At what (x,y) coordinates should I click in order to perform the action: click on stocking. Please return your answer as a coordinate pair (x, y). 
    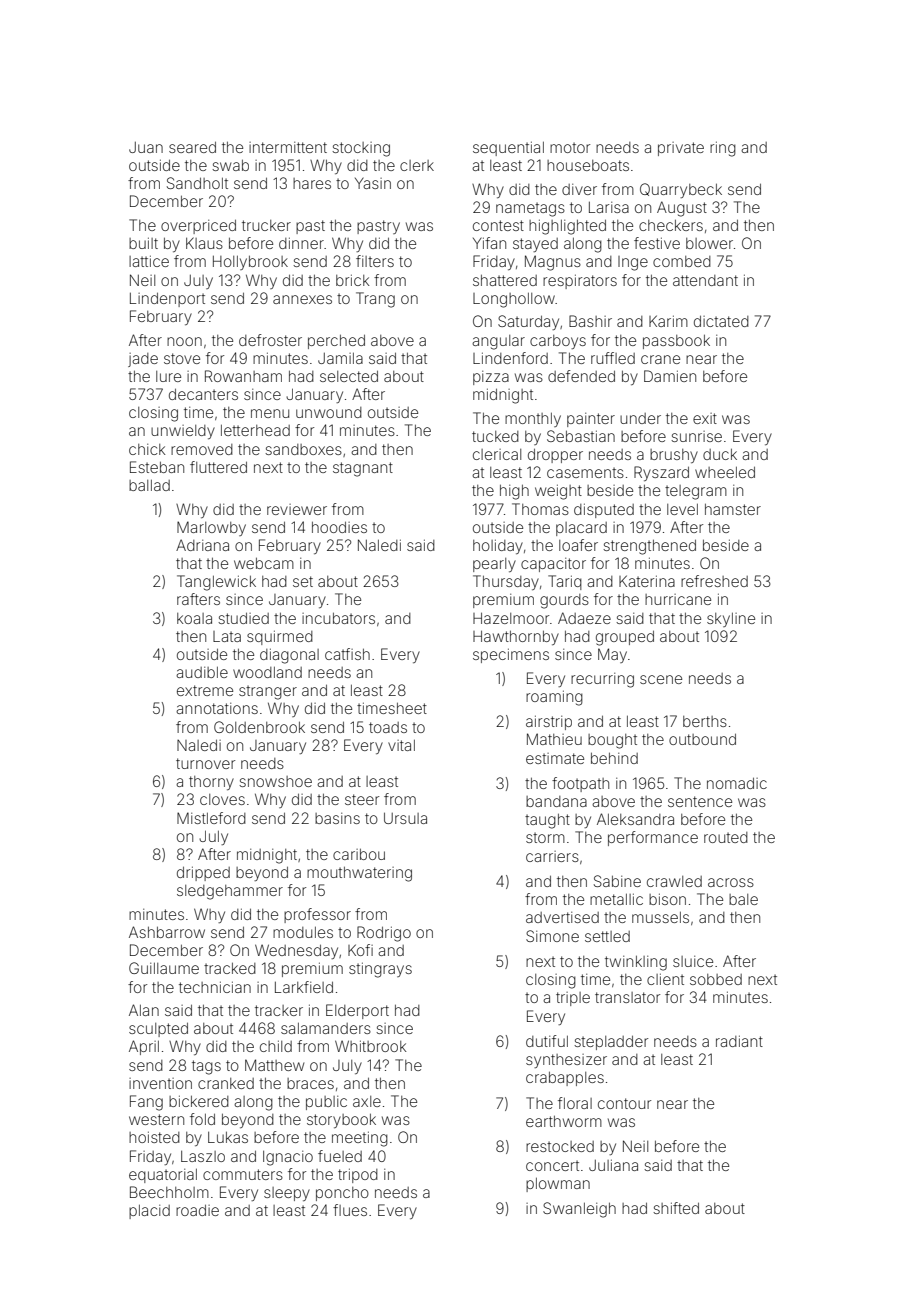
    Looking at the image, I should click on (361, 149).
